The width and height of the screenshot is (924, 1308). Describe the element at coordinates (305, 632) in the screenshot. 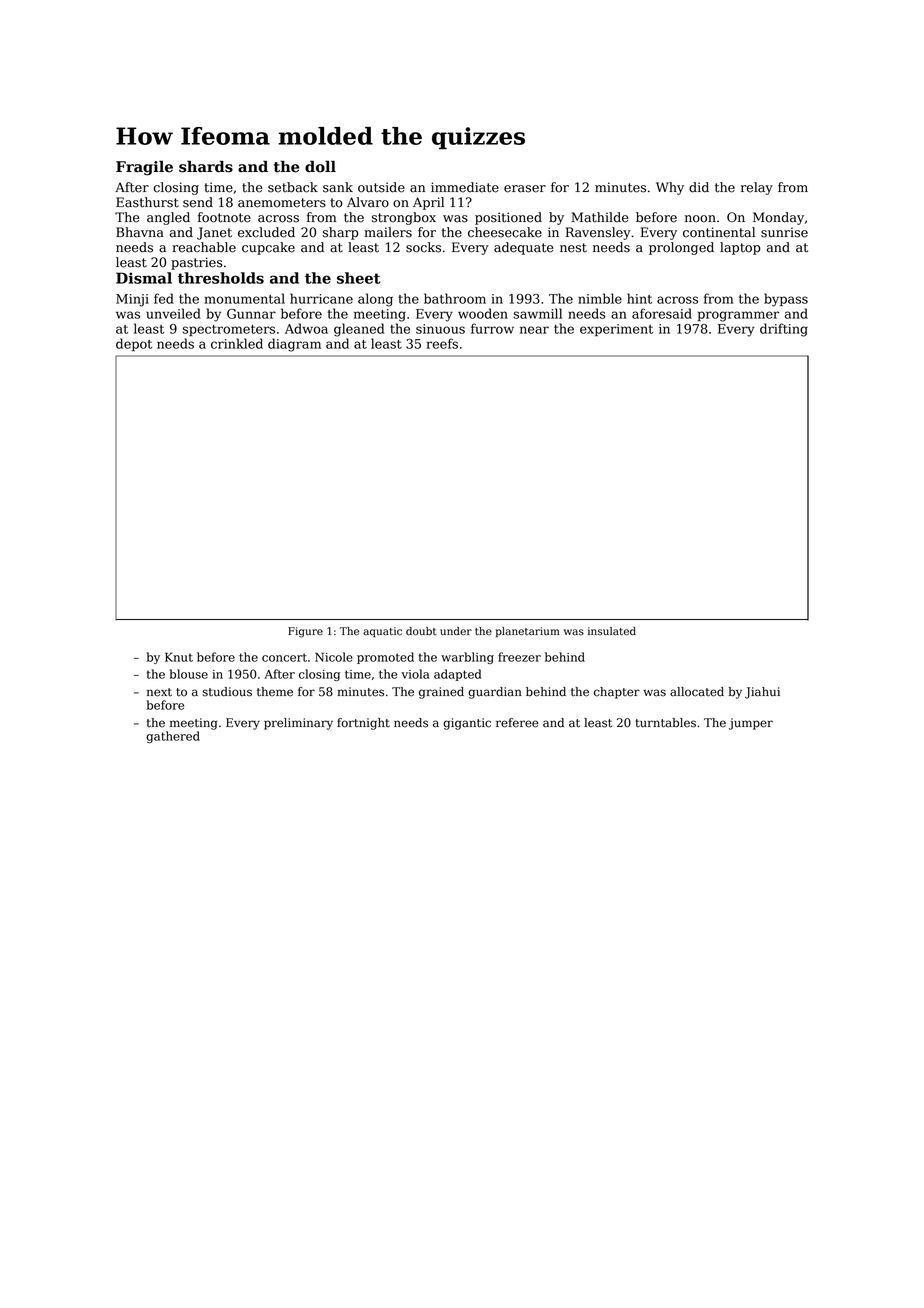

I see `Figure` at that location.
